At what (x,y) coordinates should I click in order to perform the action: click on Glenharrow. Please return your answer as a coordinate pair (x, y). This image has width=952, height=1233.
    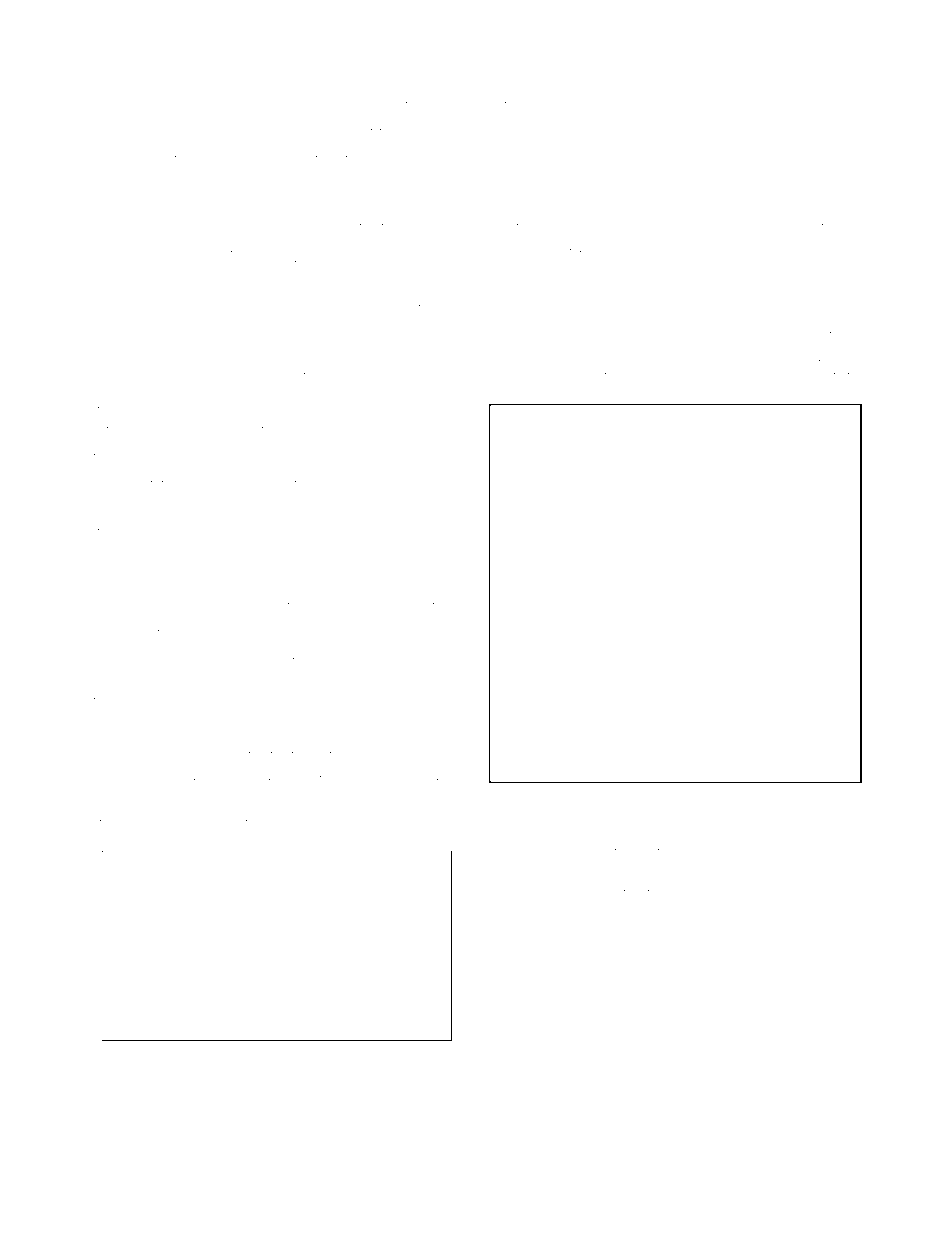
    Looking at the image, I should click on (397, 695).
